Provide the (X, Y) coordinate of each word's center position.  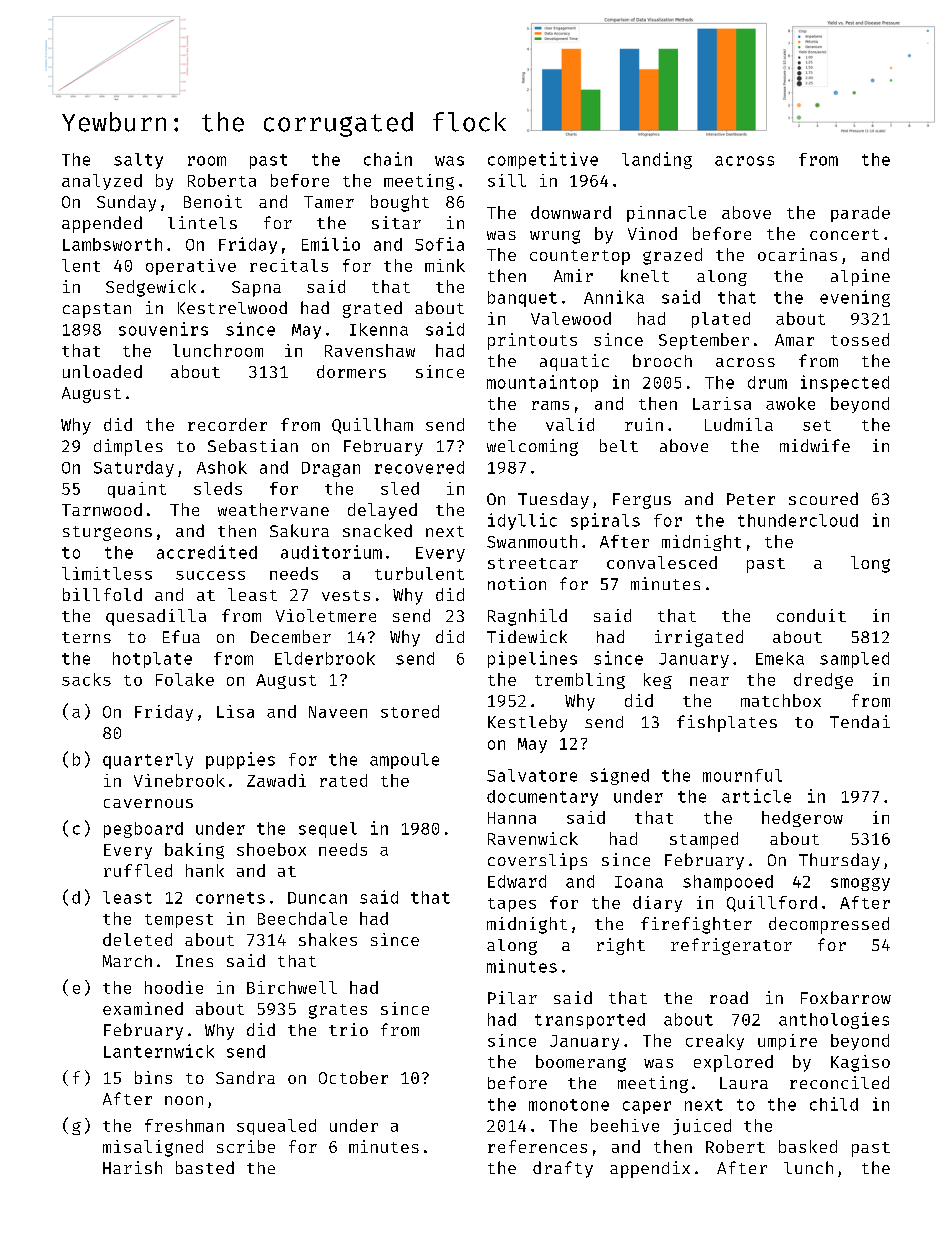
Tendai (860, 721)
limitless (107, 573)
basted (205, 1167)
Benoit (213, 201)
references (537, 1146)
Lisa (235, 711)
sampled (854, 660)
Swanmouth (532, 541)
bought (400, 203)
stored (410, 711)
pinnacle (666, 214)
